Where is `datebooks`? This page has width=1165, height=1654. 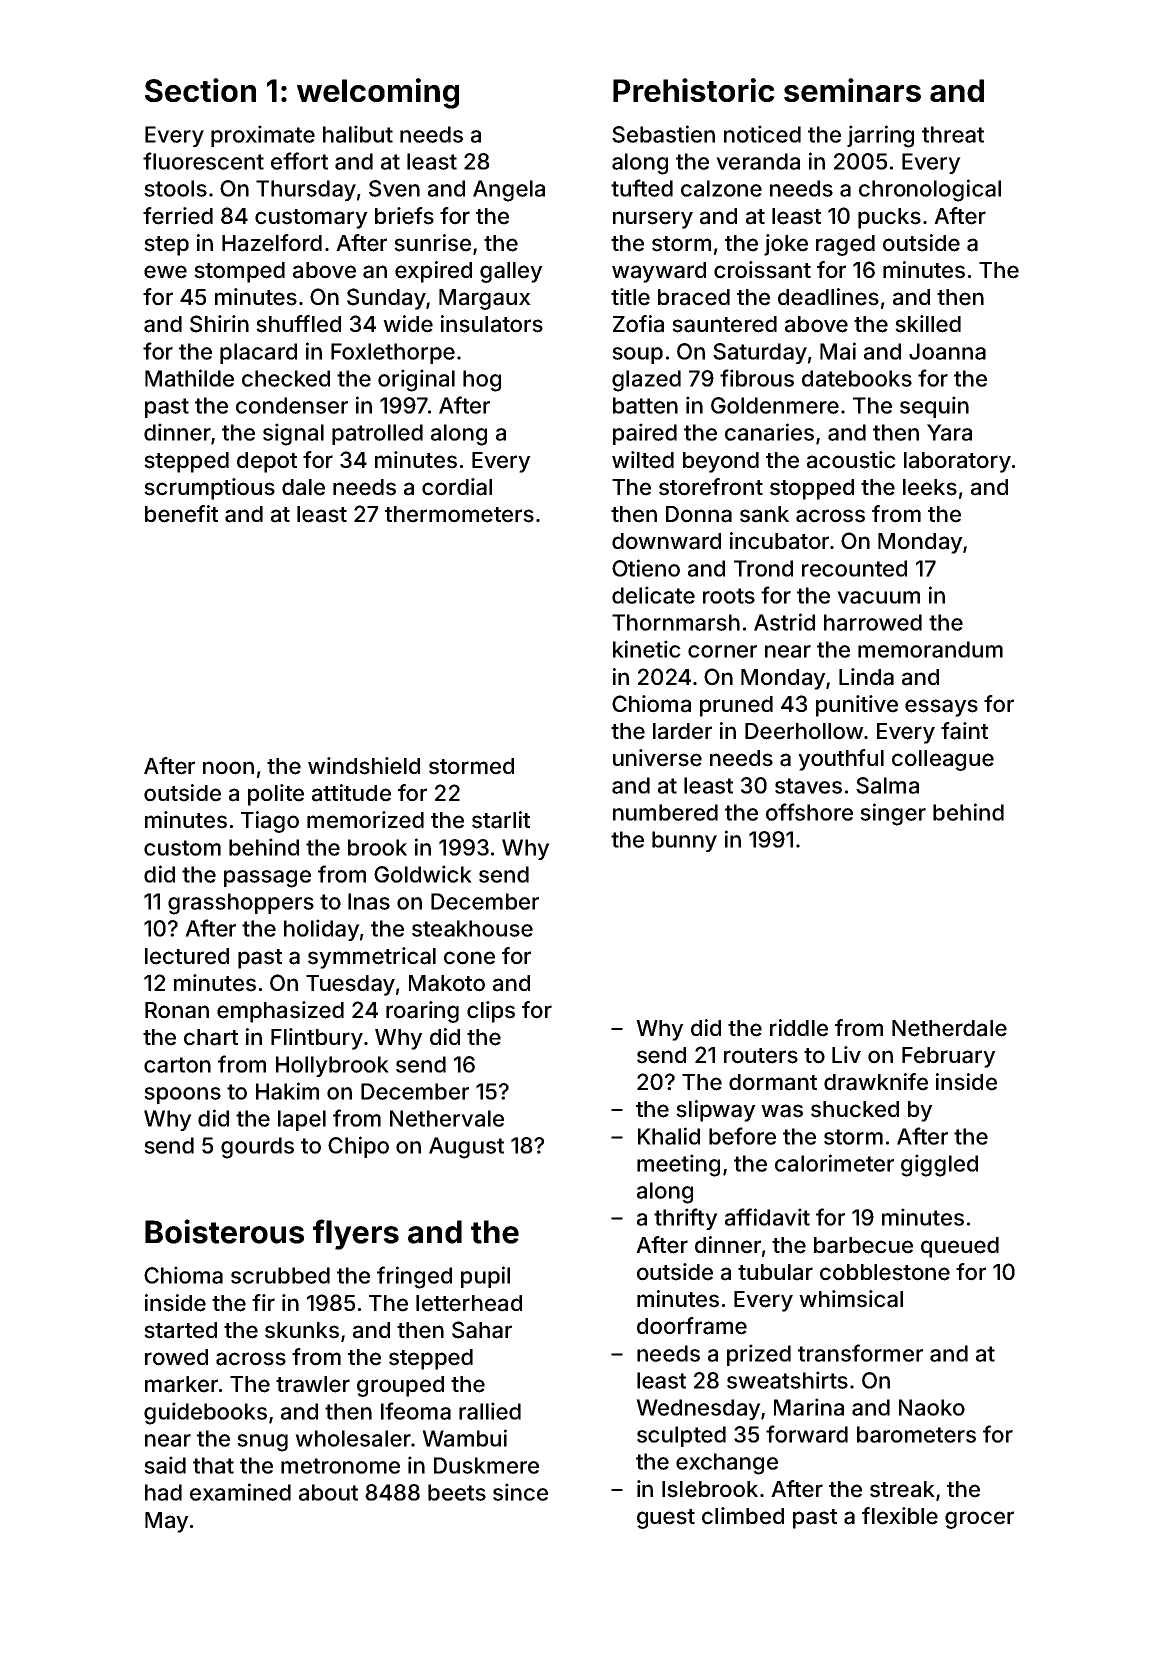 datebooks is located at coordinates (857, 378).
